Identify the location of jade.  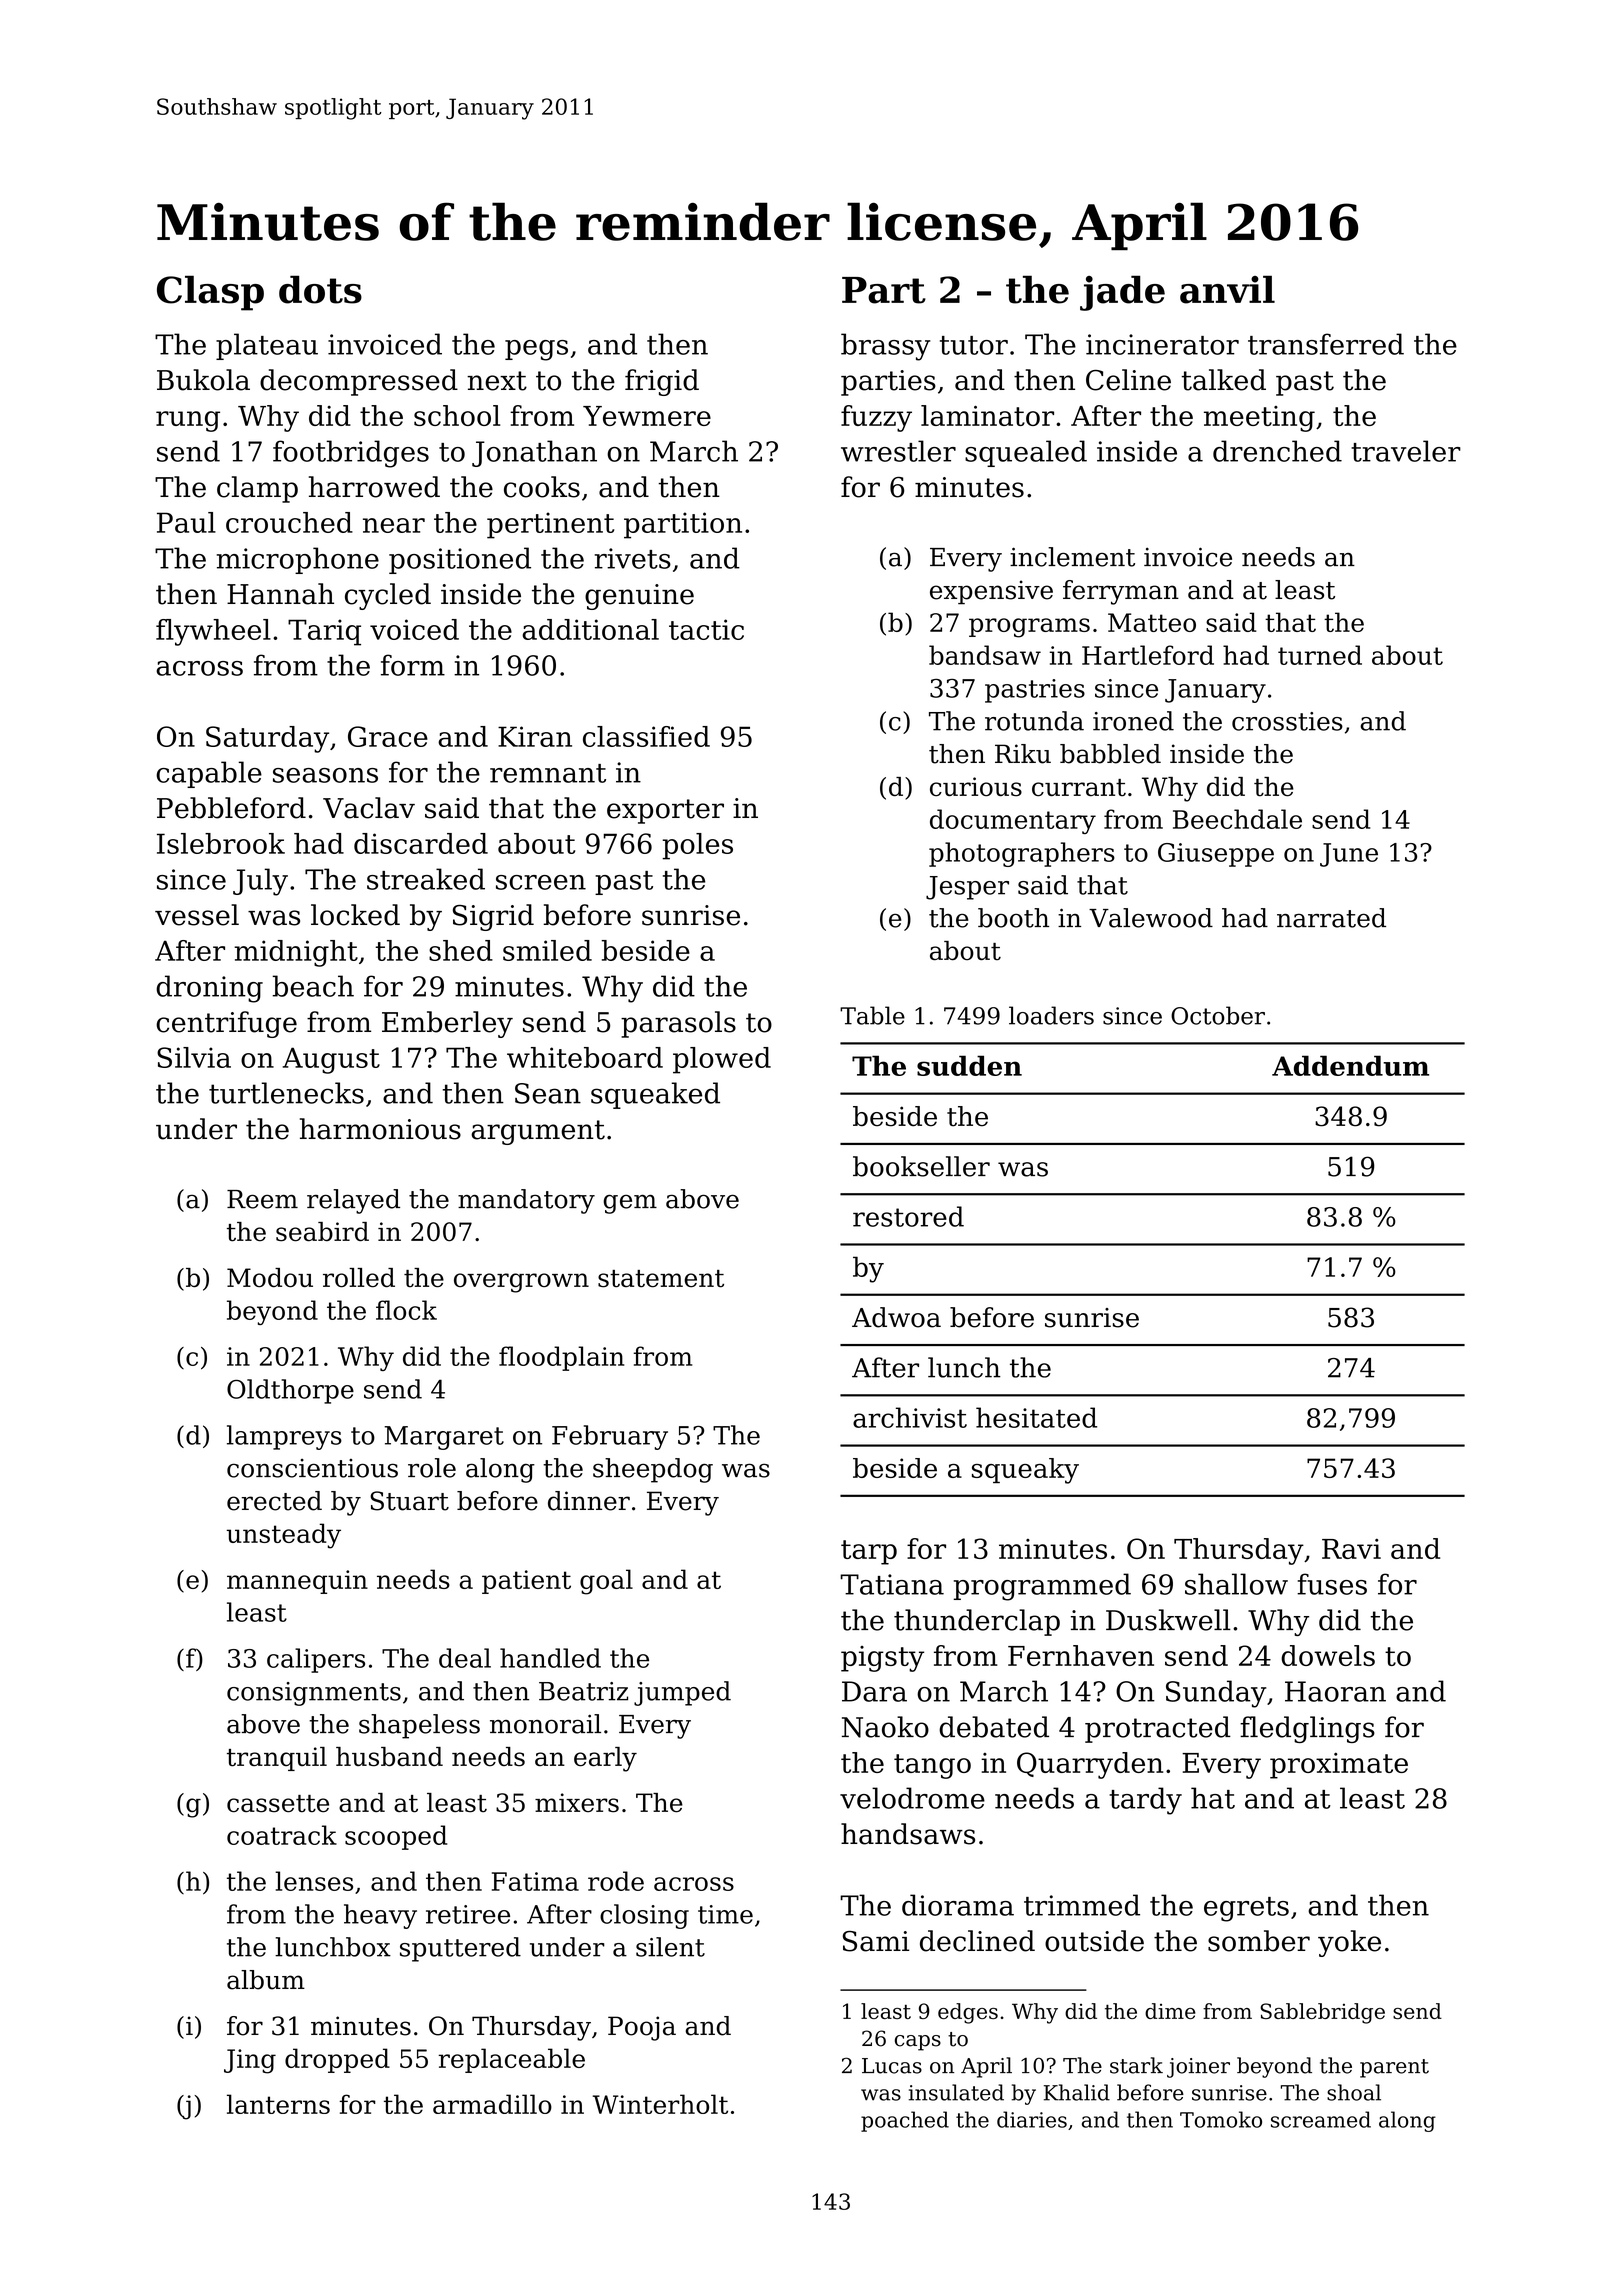
(1122, 293).
